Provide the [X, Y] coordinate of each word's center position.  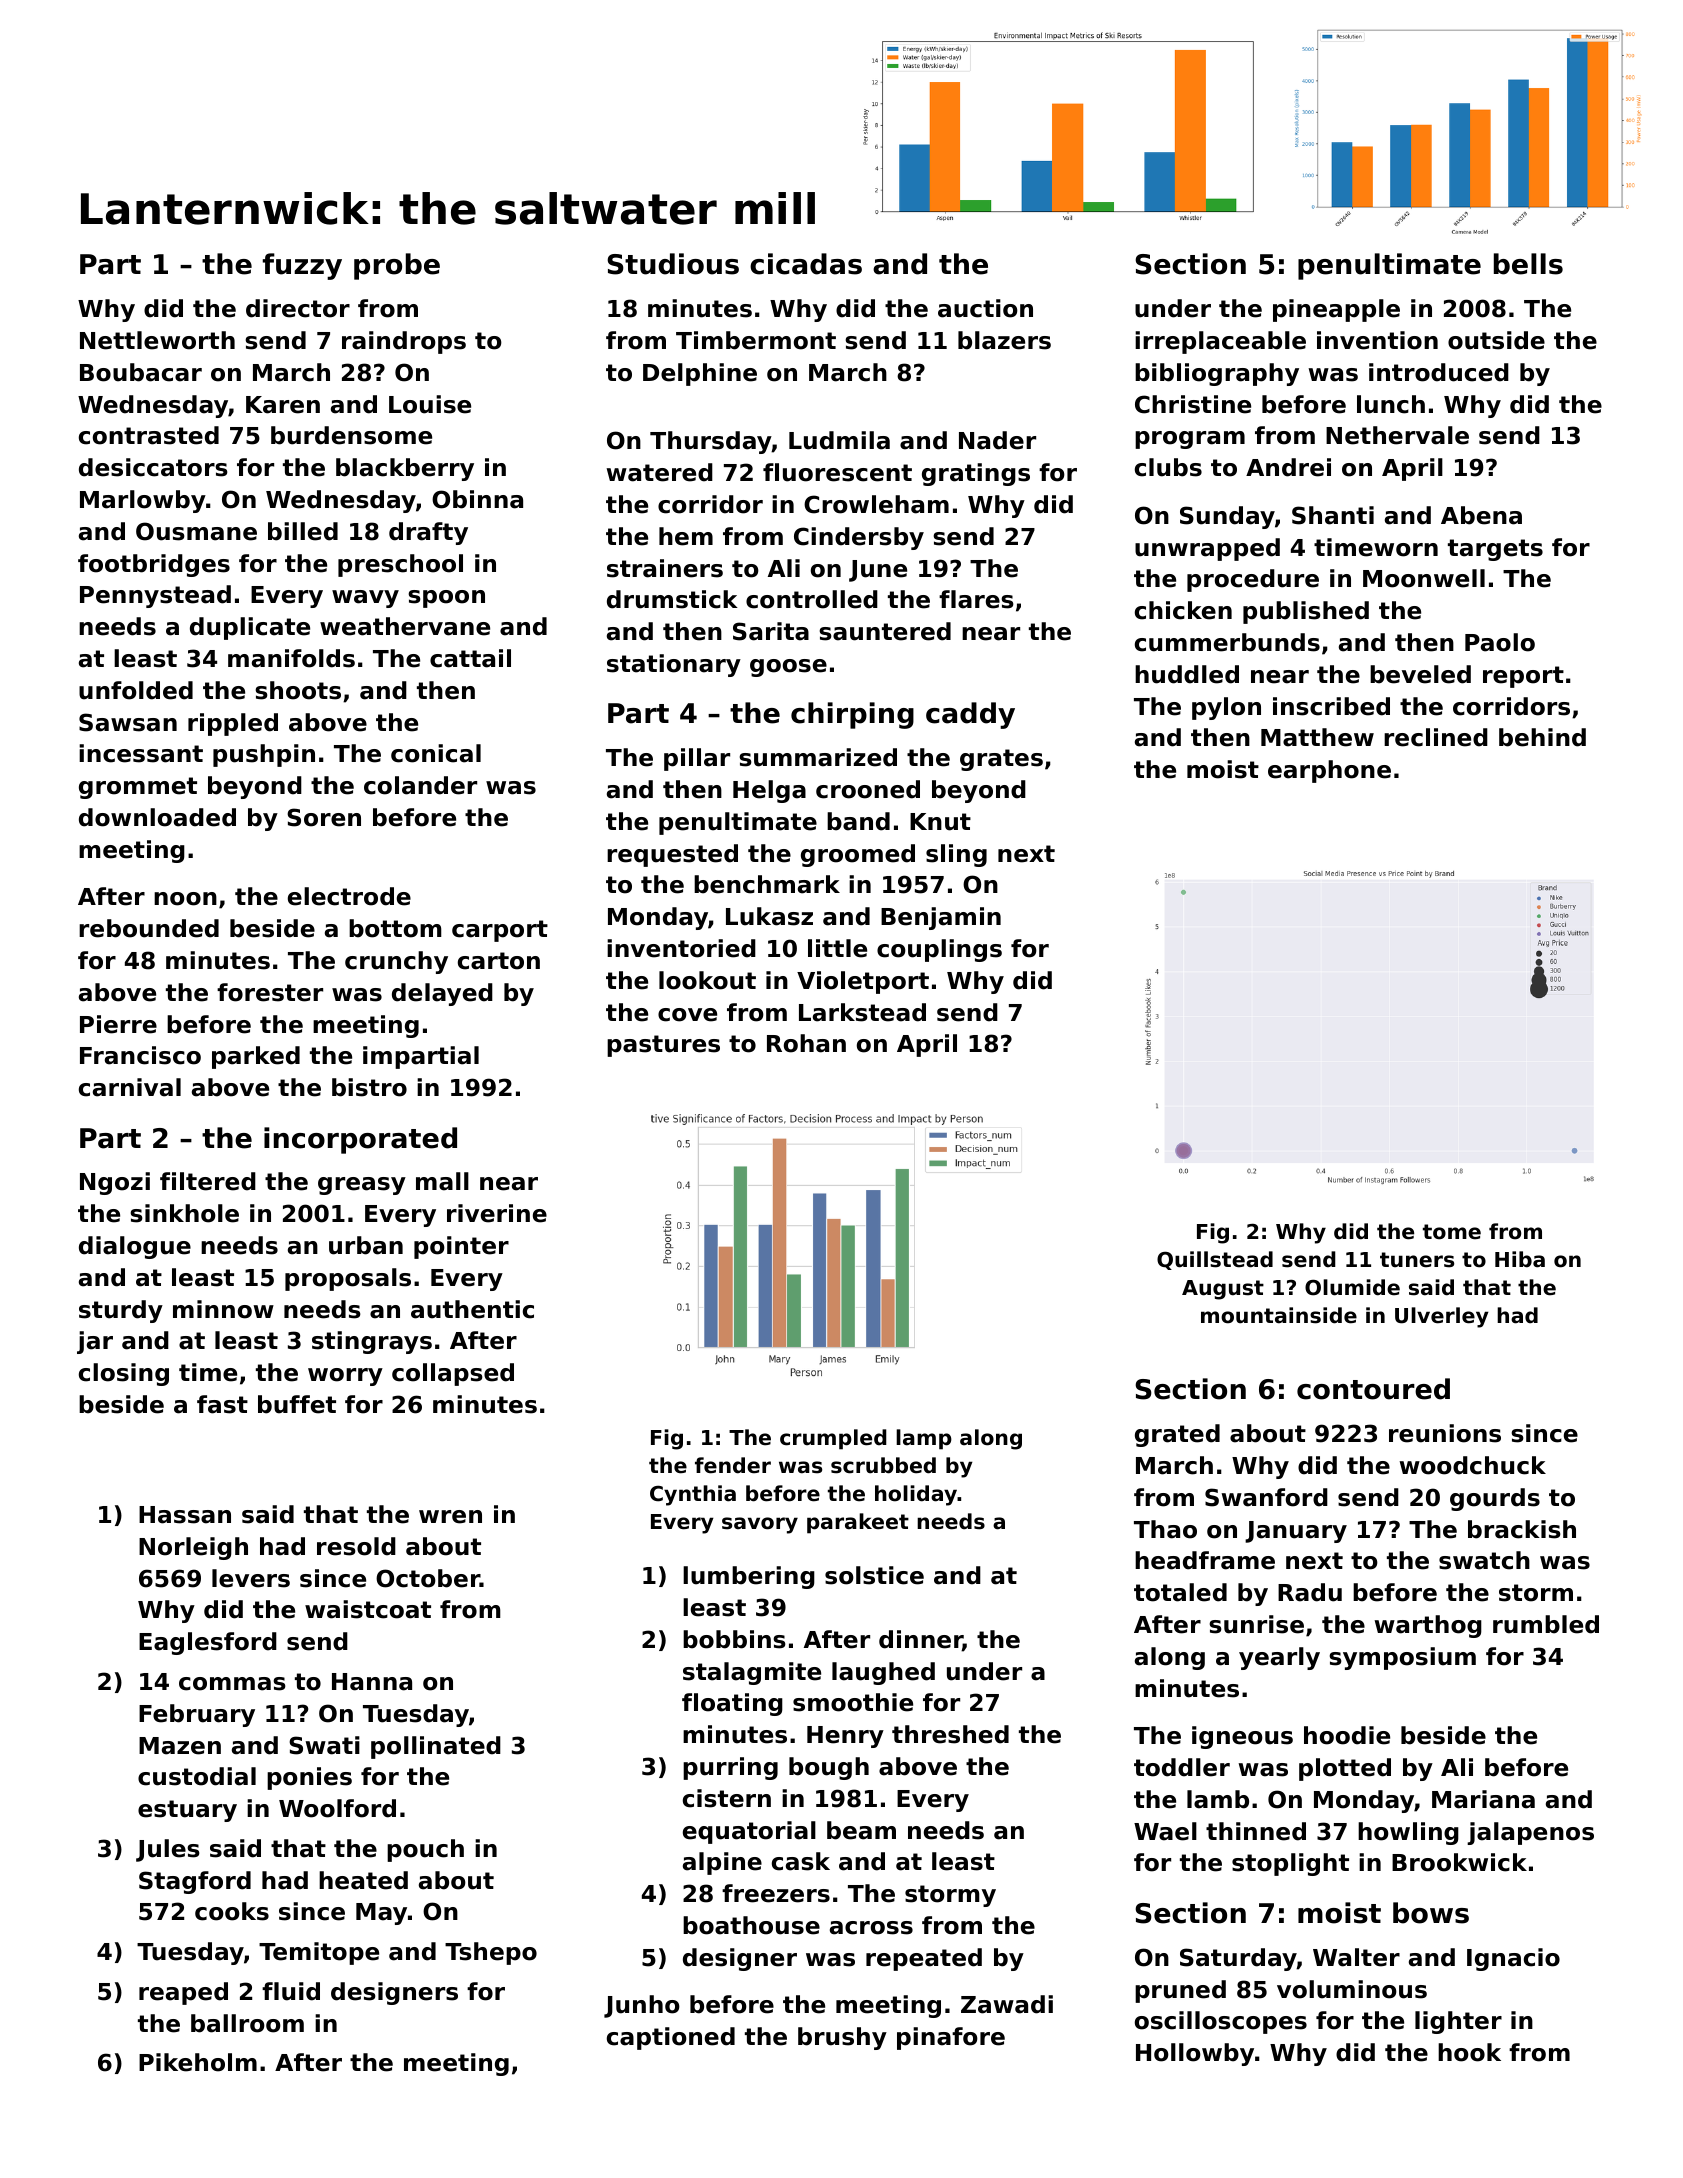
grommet [138, 788]
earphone [1329, 771]
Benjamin [941, 918]
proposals [348, 1279]
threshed [950, 1734]
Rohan [806, 1043]
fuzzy [302, 266]
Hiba [1520, 1259]
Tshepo [491, 1953]
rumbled [1546, 1624]
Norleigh [193, 1548]
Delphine [700, 374]
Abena [1481, 515]
